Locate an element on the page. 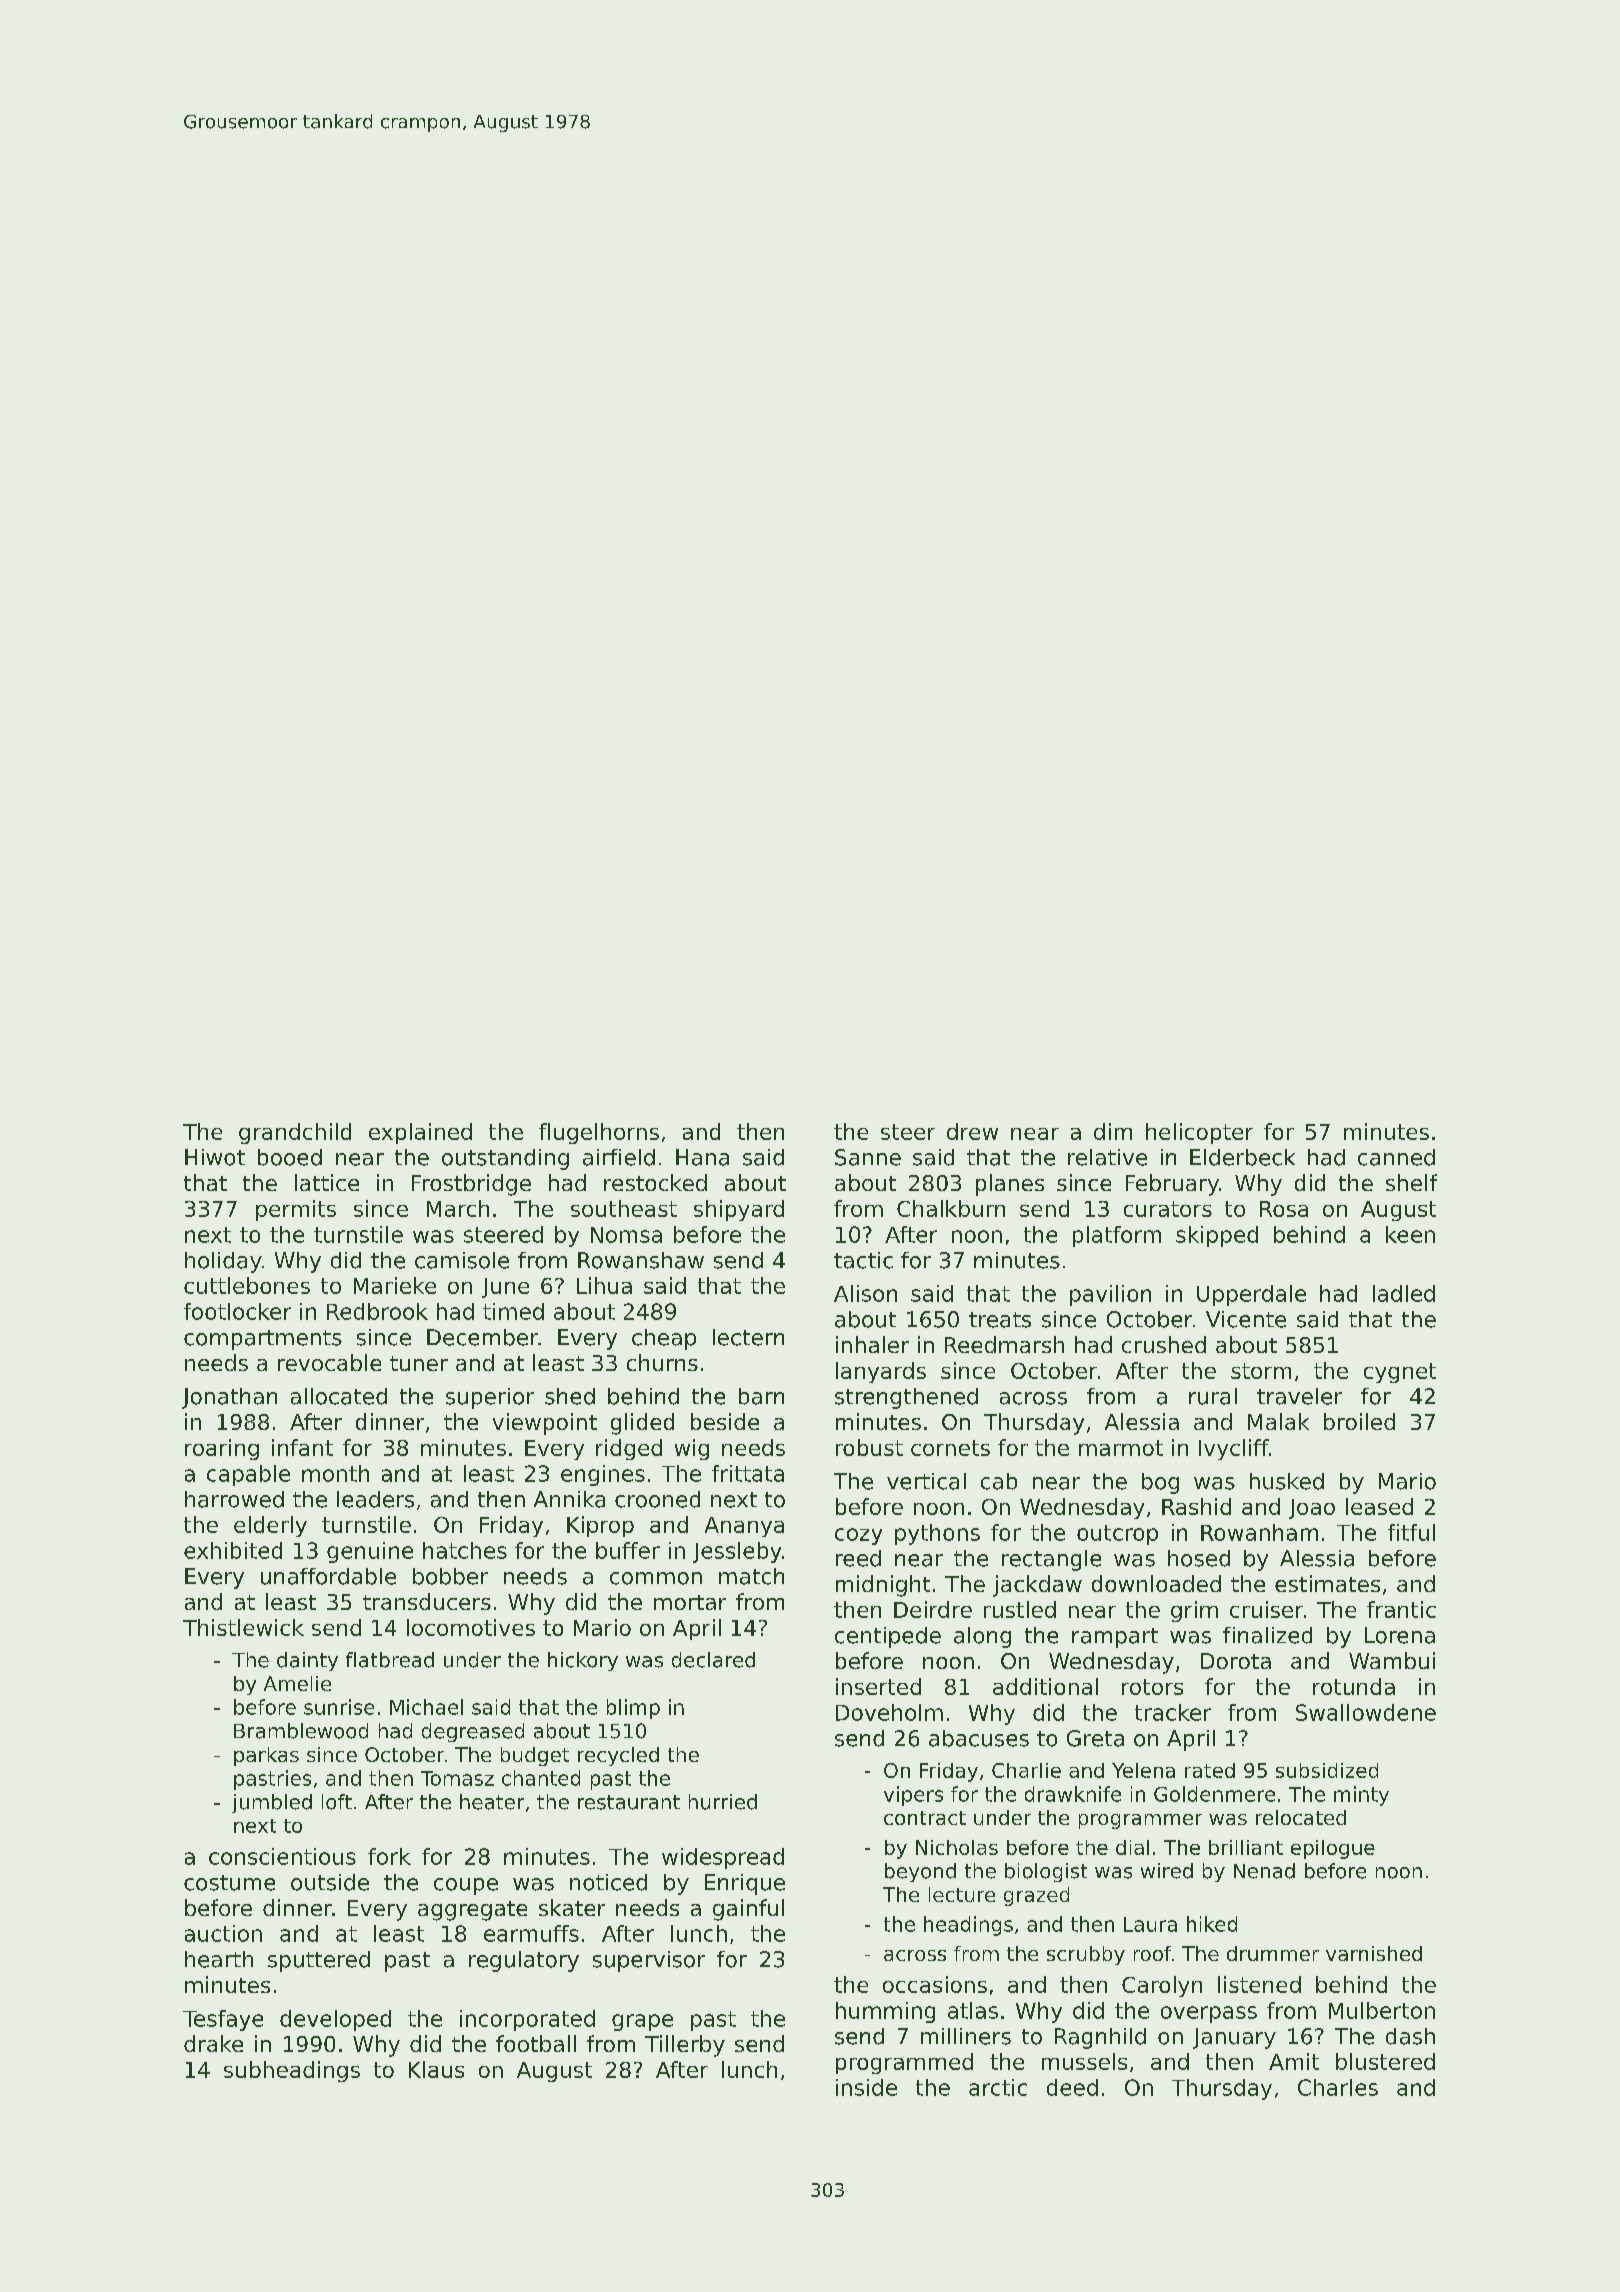 This page has height=2292, width=1620. subsidized is located at coordinates (1327, 1770).
